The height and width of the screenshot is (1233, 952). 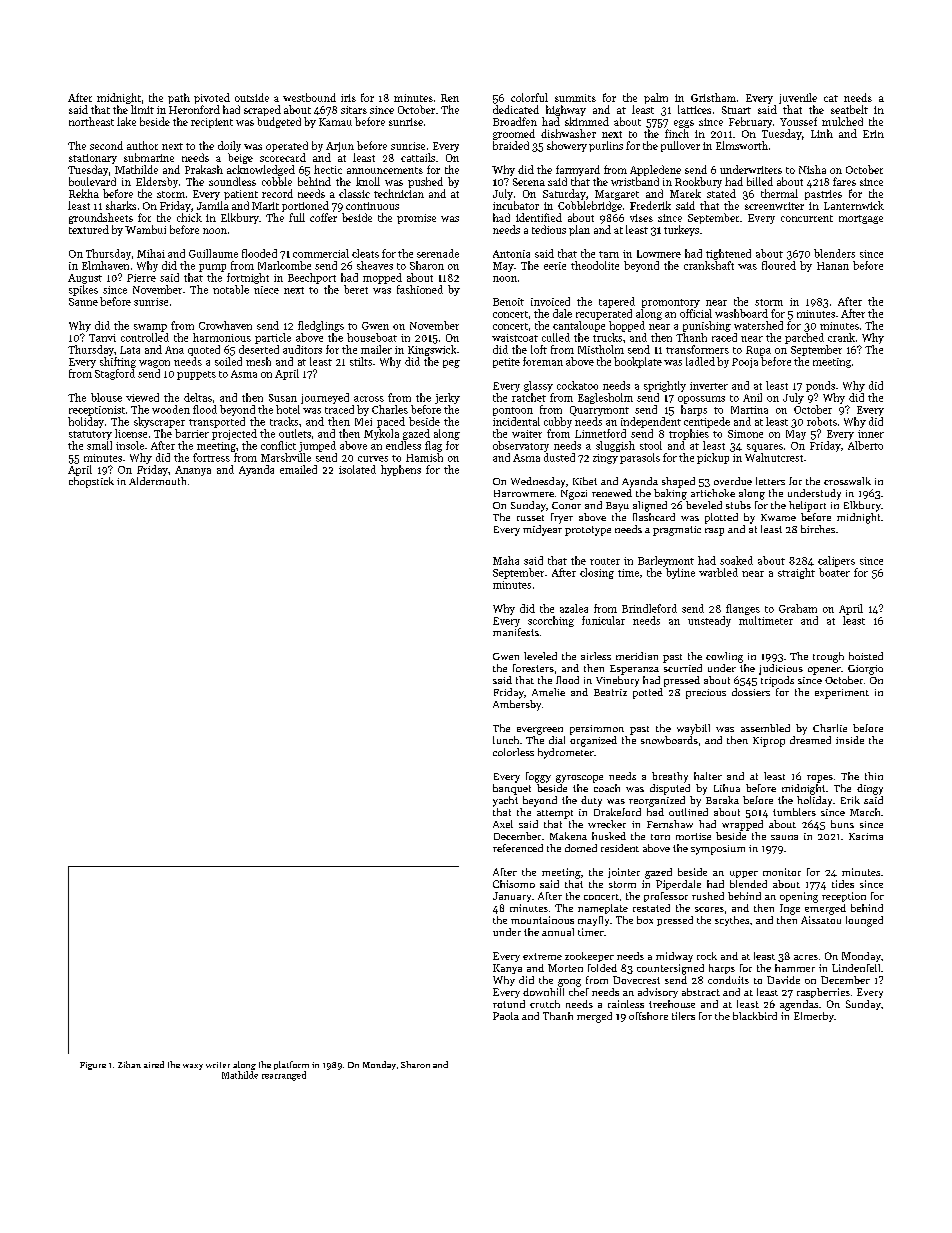 I want to click on Axel, so click(x=503, y=824).
